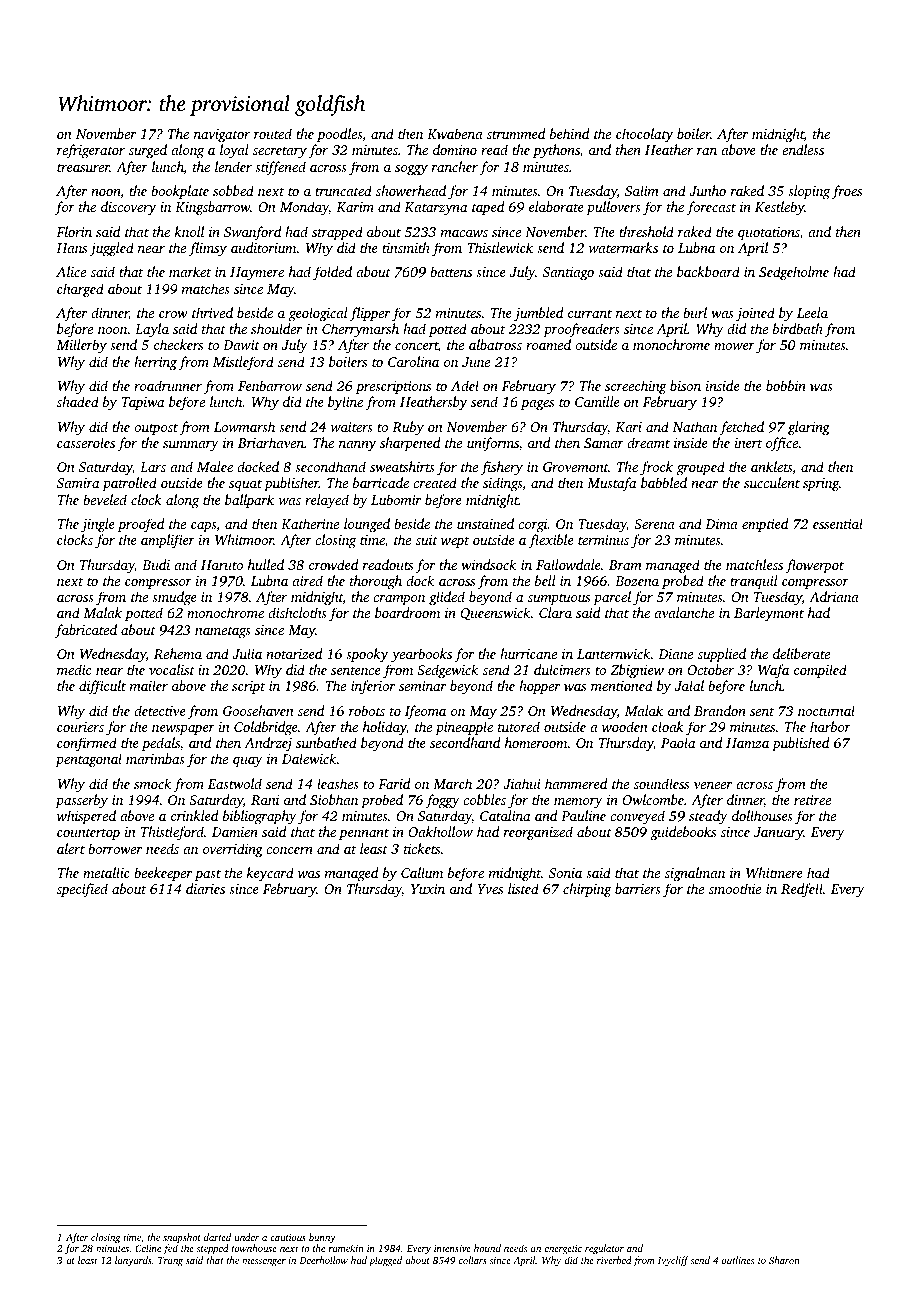  I want to click on snapshot, so click(182, 1238).
